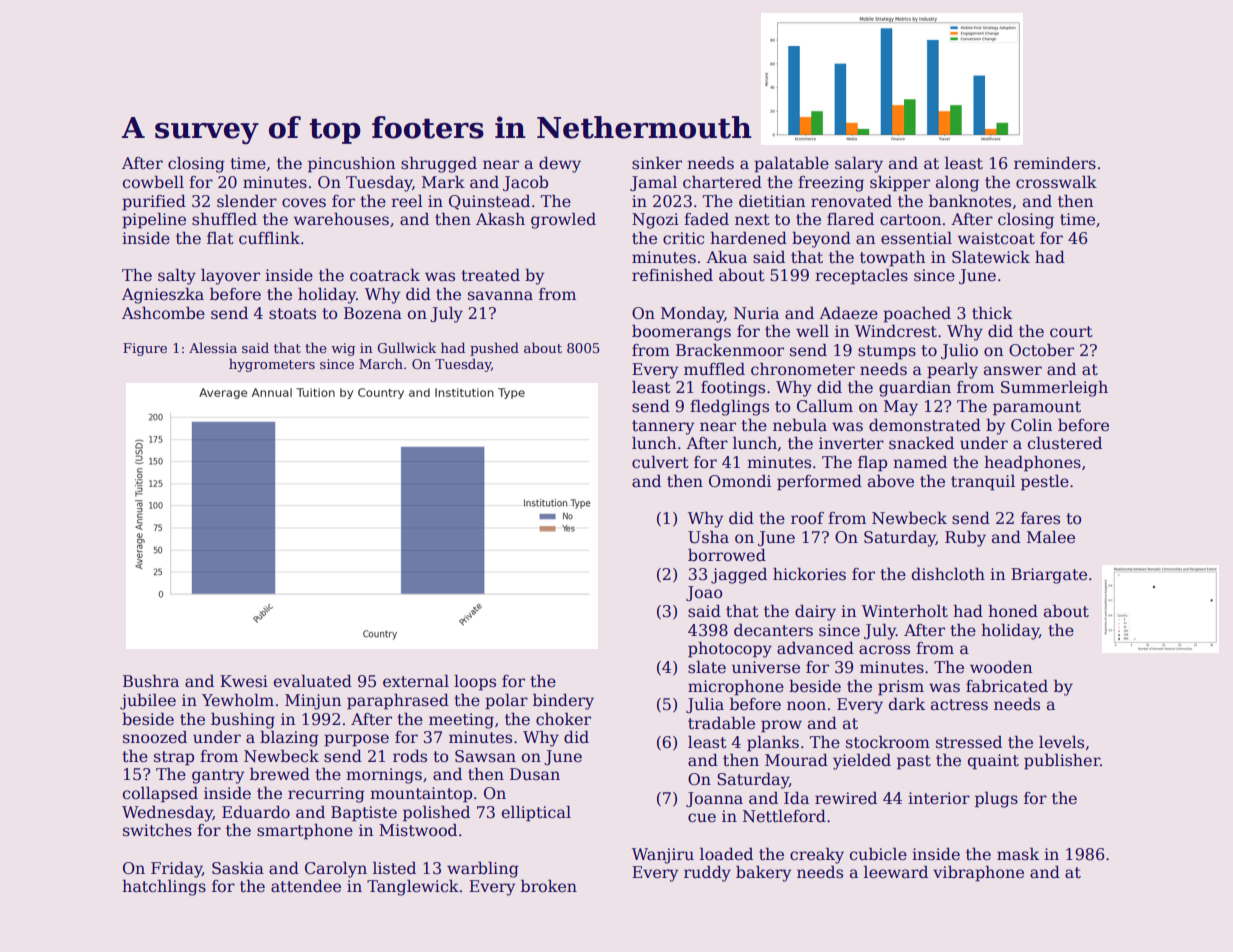 This screenshot has height=952, width=1233. What do you see at coordinates (660, 462) in the screenshot?
I see `culvert` at bounding box center [660, 462].
